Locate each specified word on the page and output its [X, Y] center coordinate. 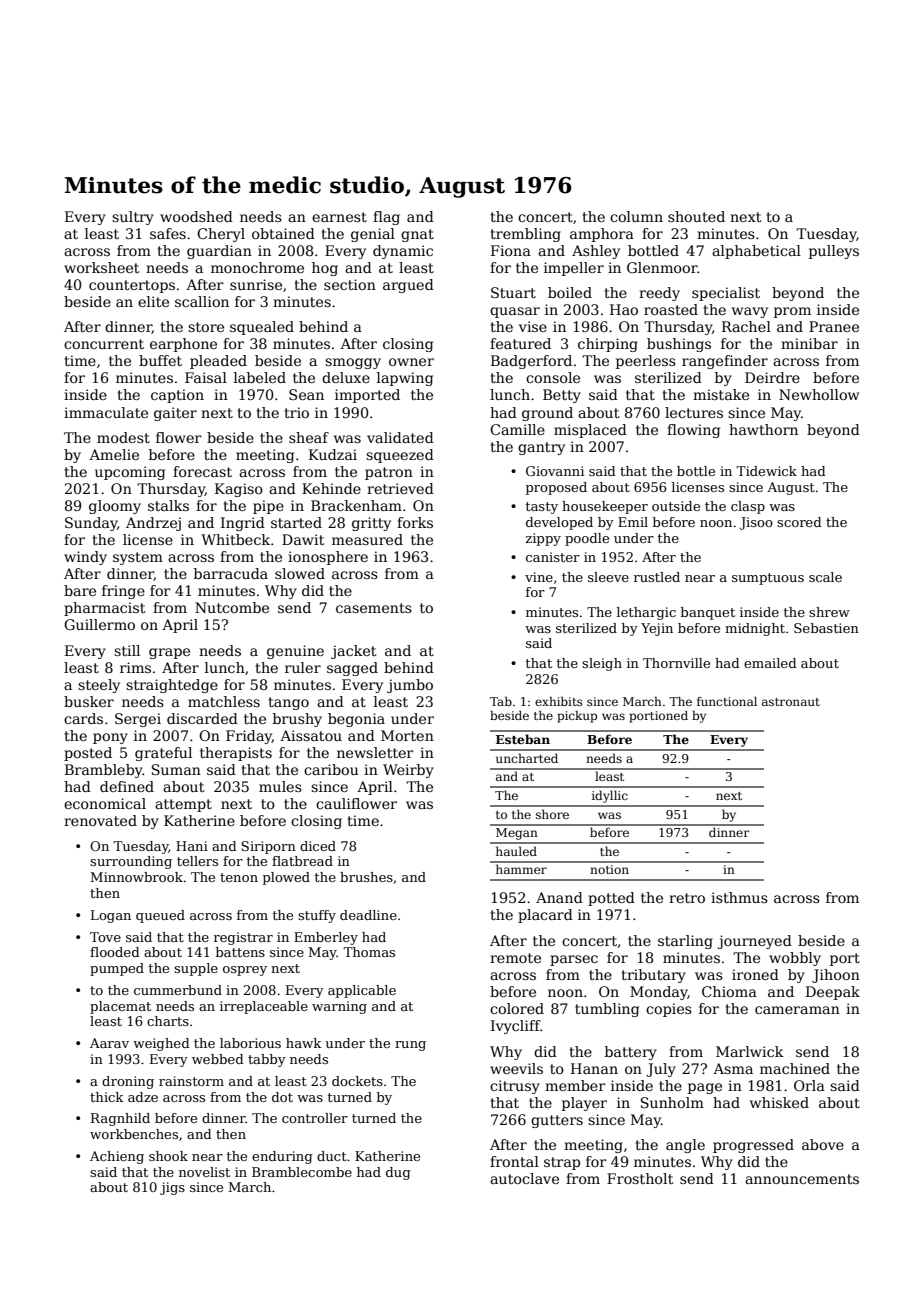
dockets [357, 1081]
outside [676, 506]
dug [398, 1173]
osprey [245, 971]
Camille [517, 429]
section [350, 284]
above [823, 1144]
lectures [694, 412]
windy [85, 558]
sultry [133, 218]
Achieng [117, 1157]
